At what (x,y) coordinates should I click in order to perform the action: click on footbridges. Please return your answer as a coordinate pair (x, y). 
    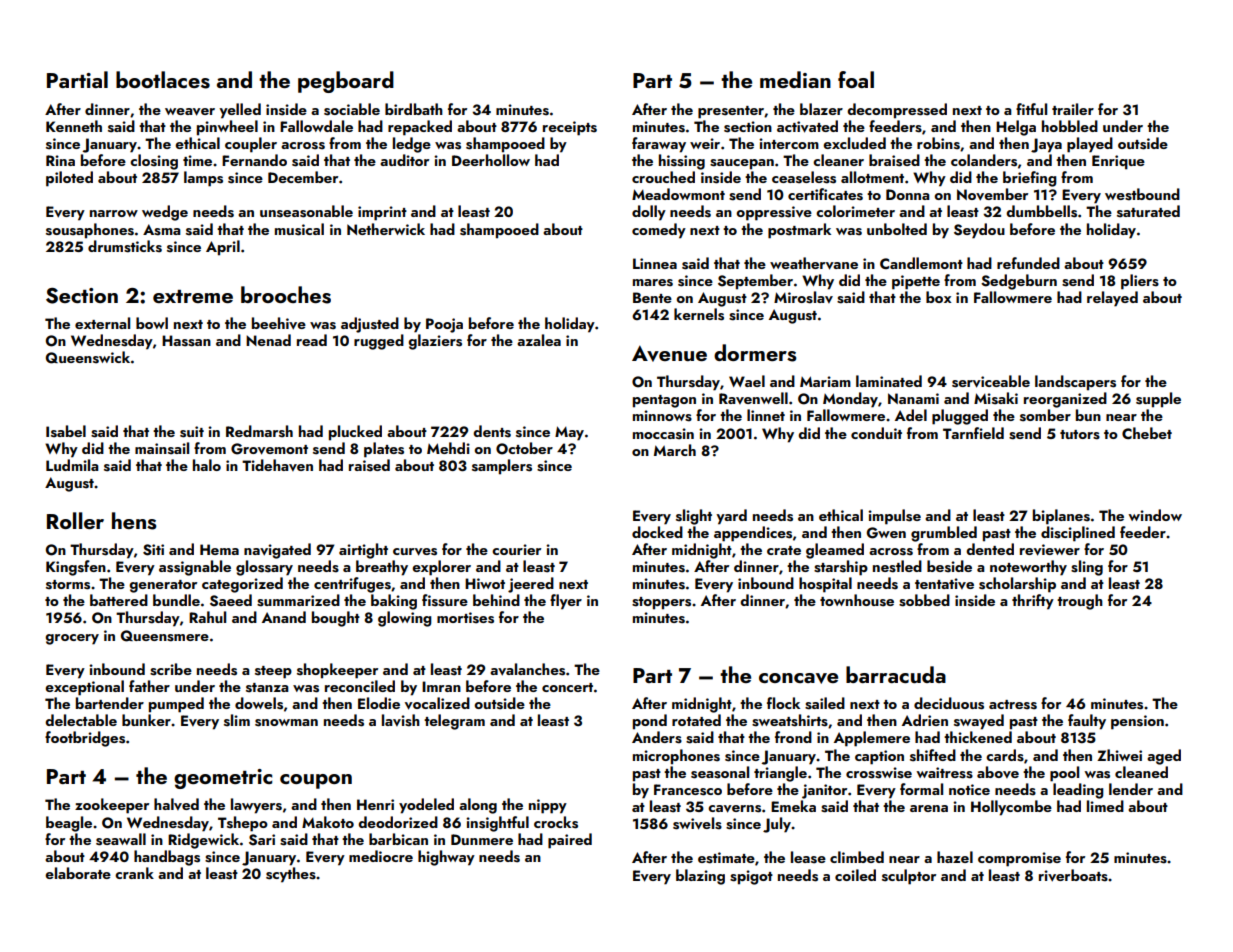
    Looking at the image, I should click on (85, 739).
